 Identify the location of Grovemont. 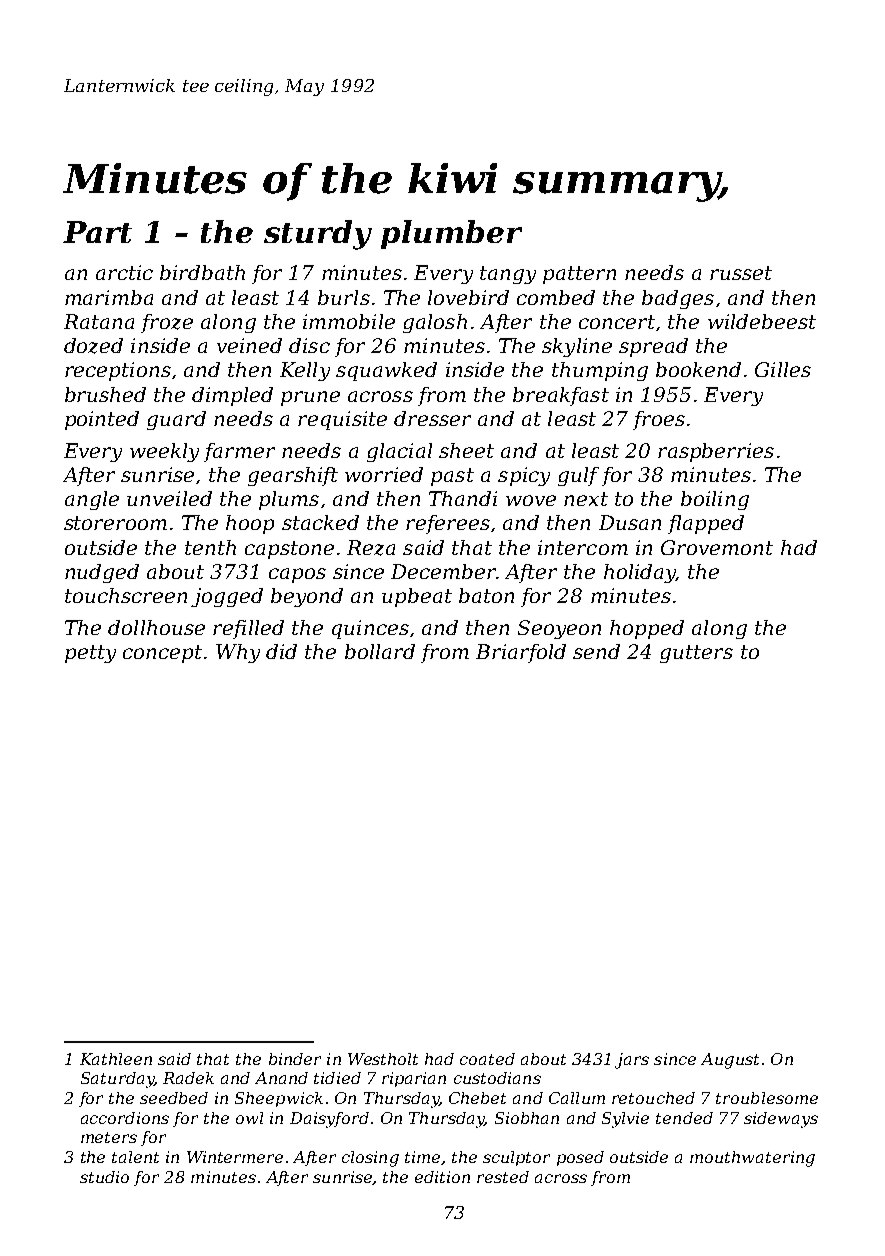
(717, 547).
